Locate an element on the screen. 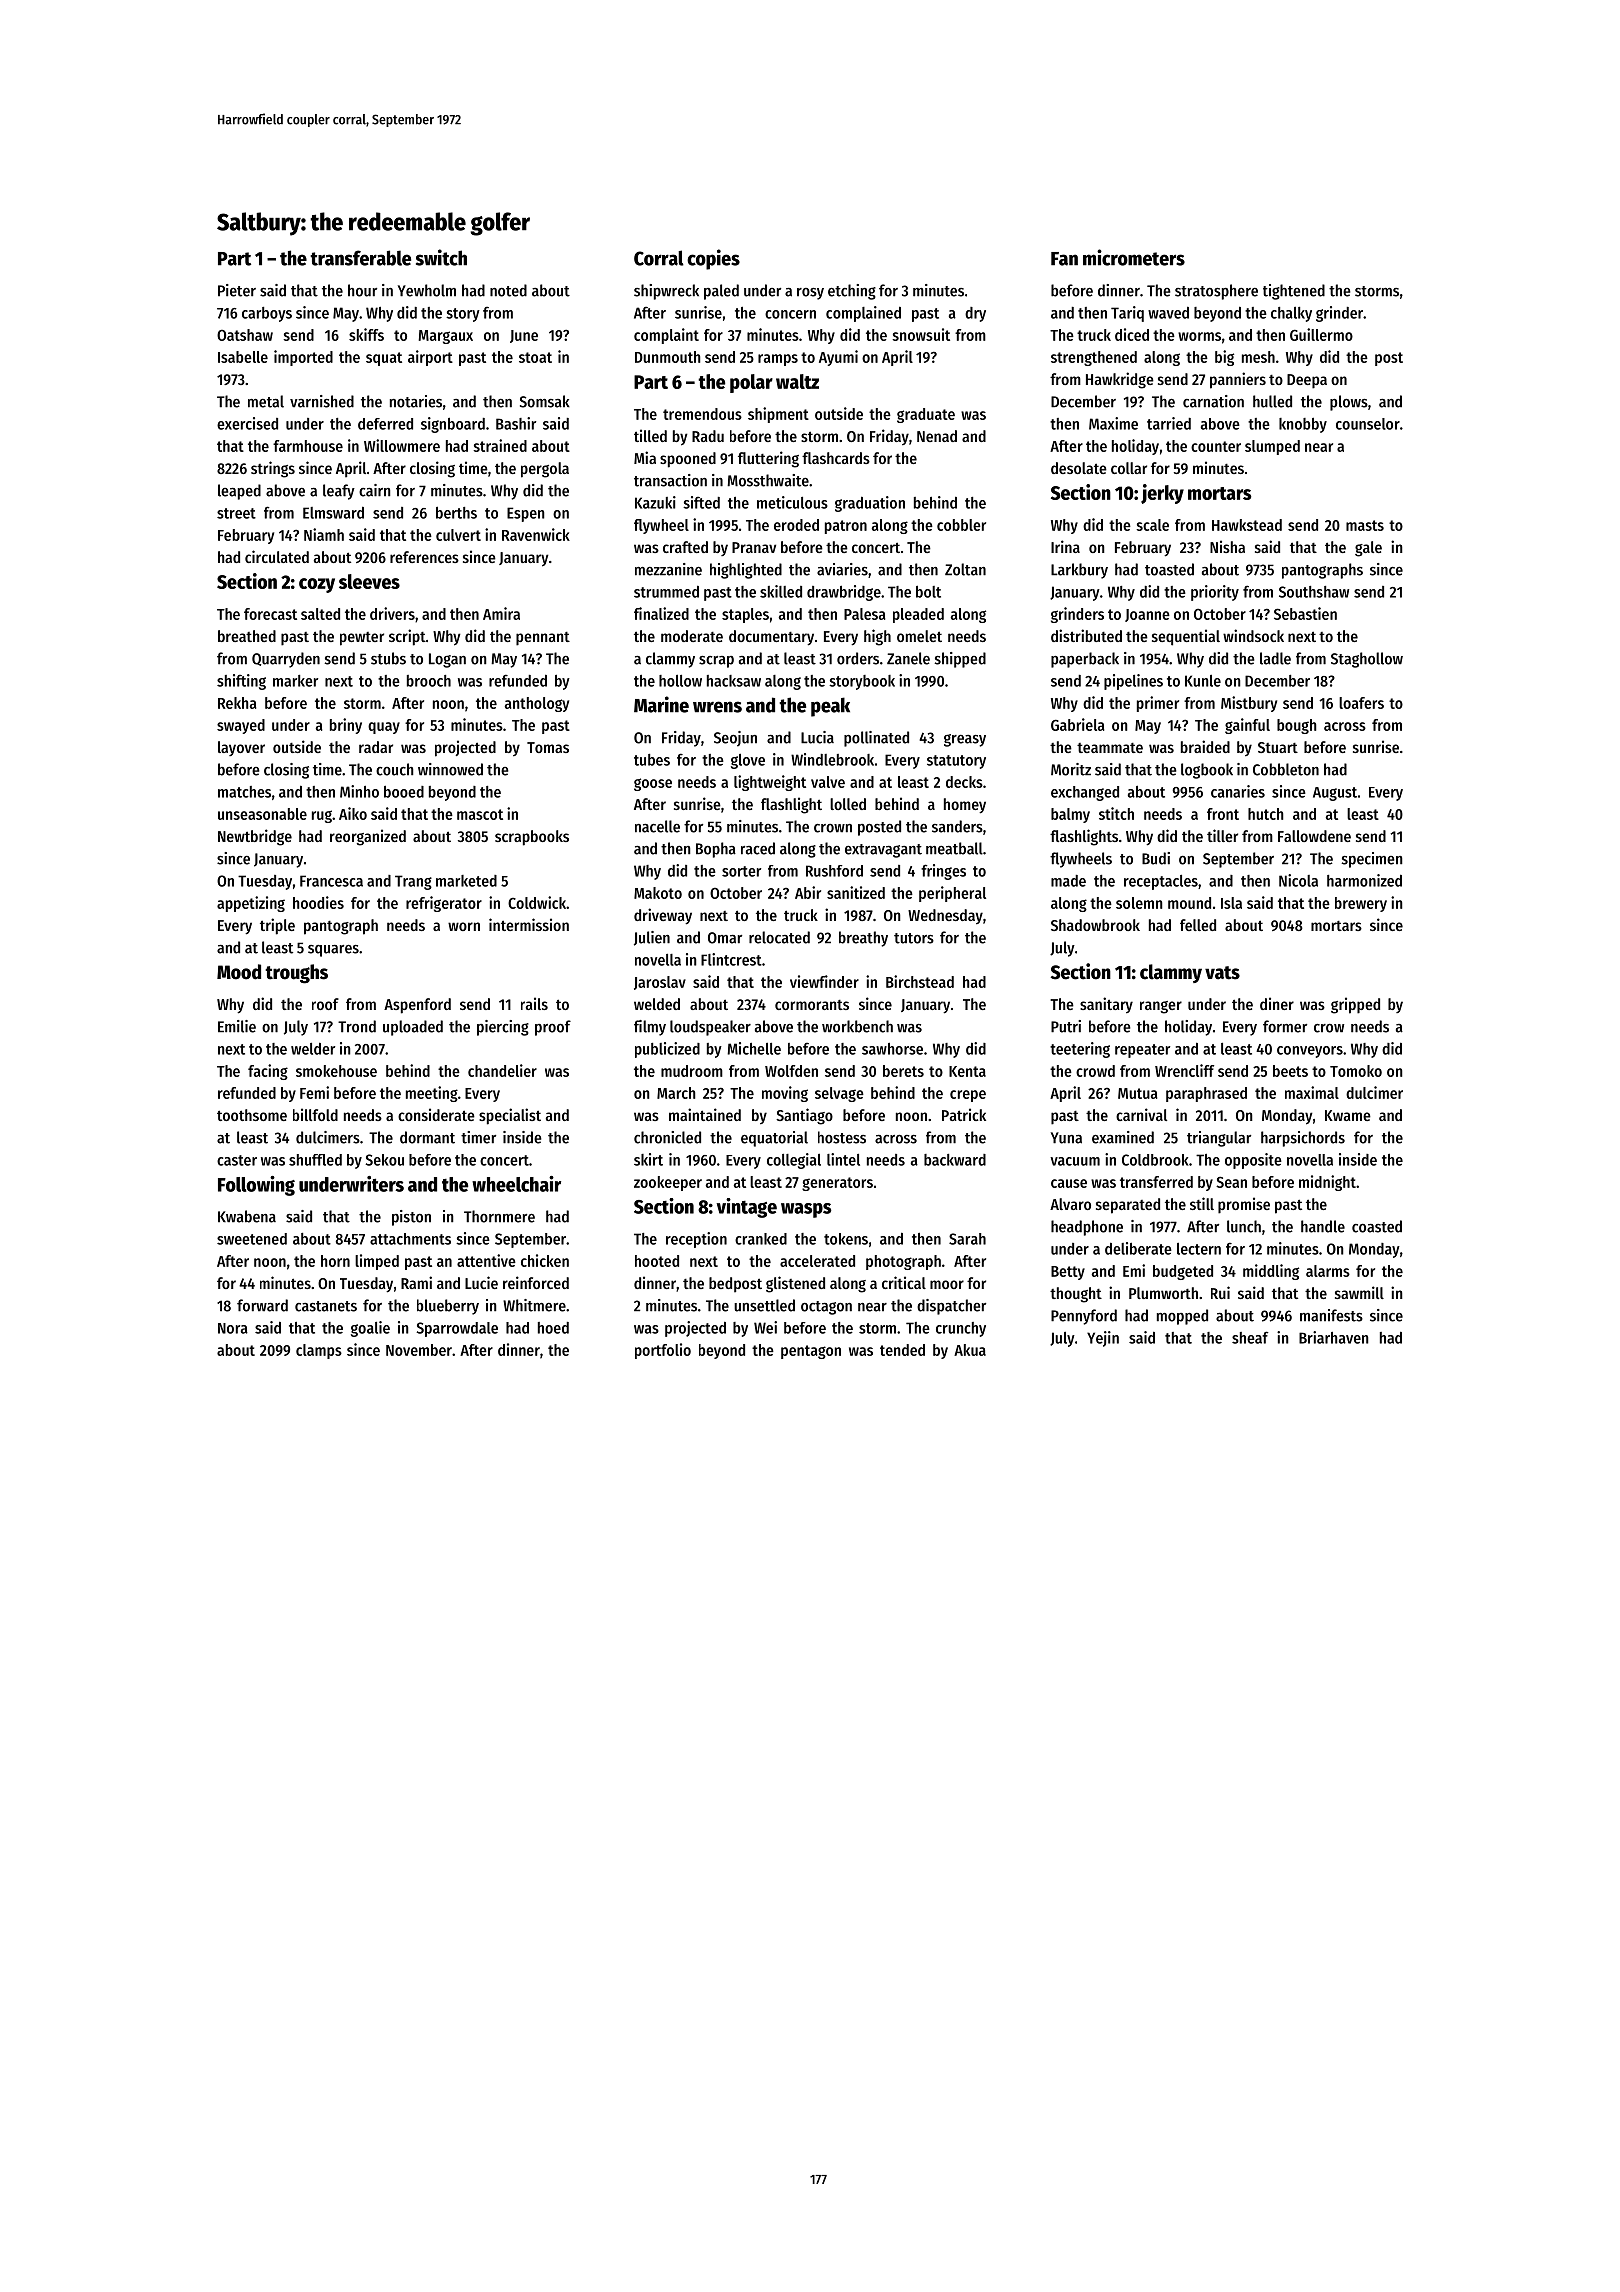  noted is located at coordinates (508, 290).
